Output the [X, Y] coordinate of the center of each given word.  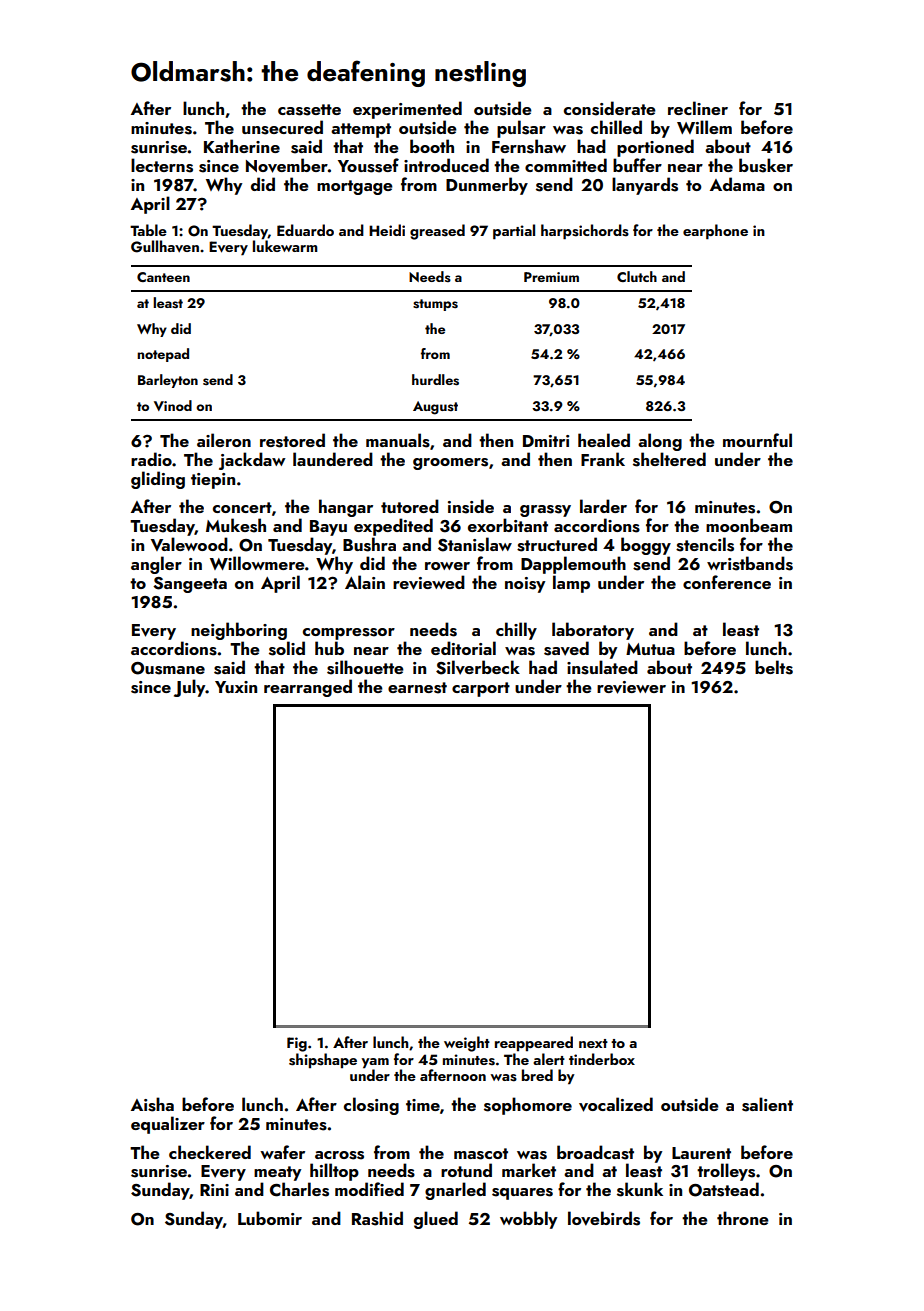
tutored [410, 506]
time [423, 1105]
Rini [214, 1190]
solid [287, 648]
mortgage [355, 187]
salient [767, 1104]
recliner [698, 108]
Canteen [163, 277]
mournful [757, 440]
